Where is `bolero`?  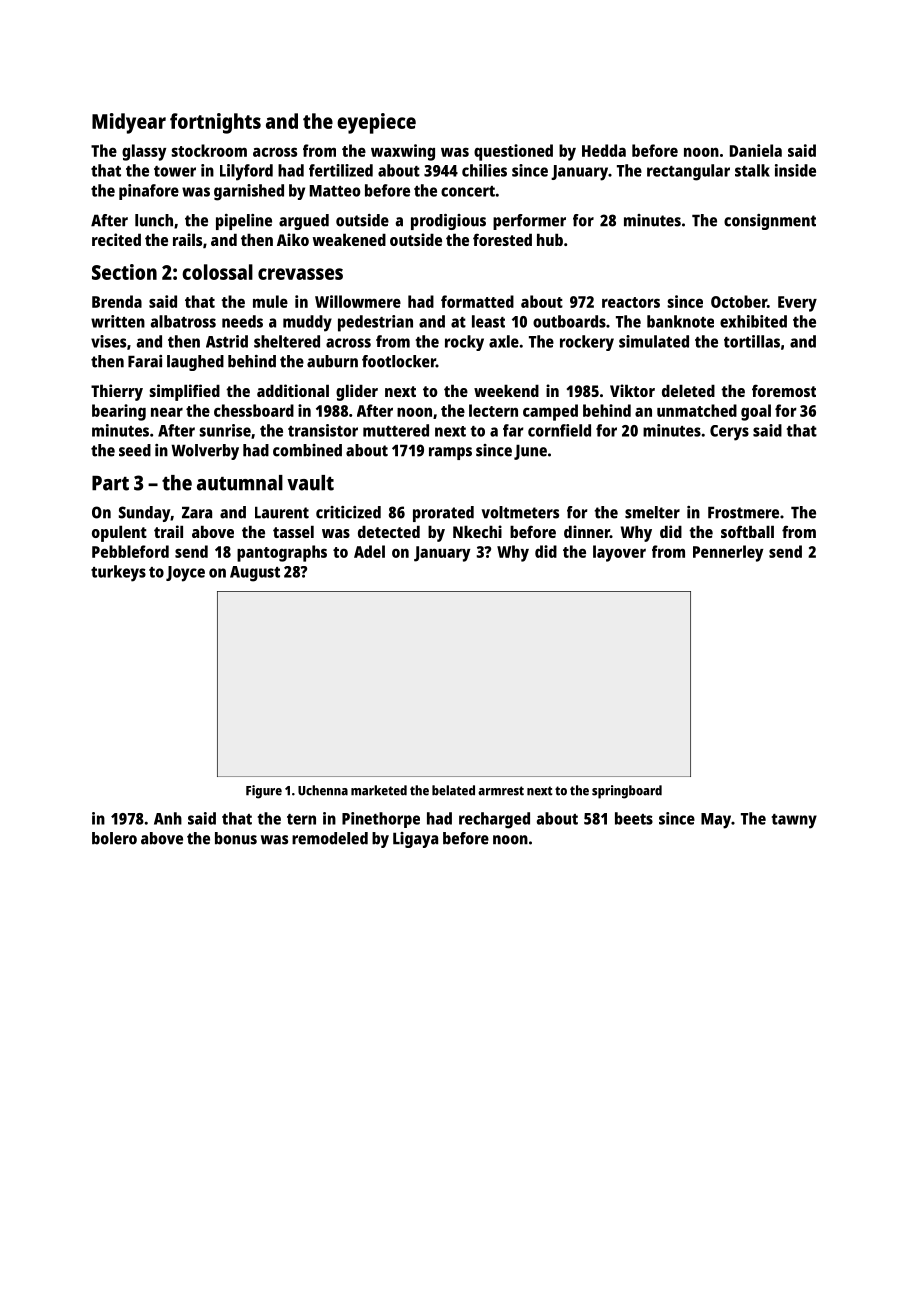
bolero is located at coordinates (114, 838).
